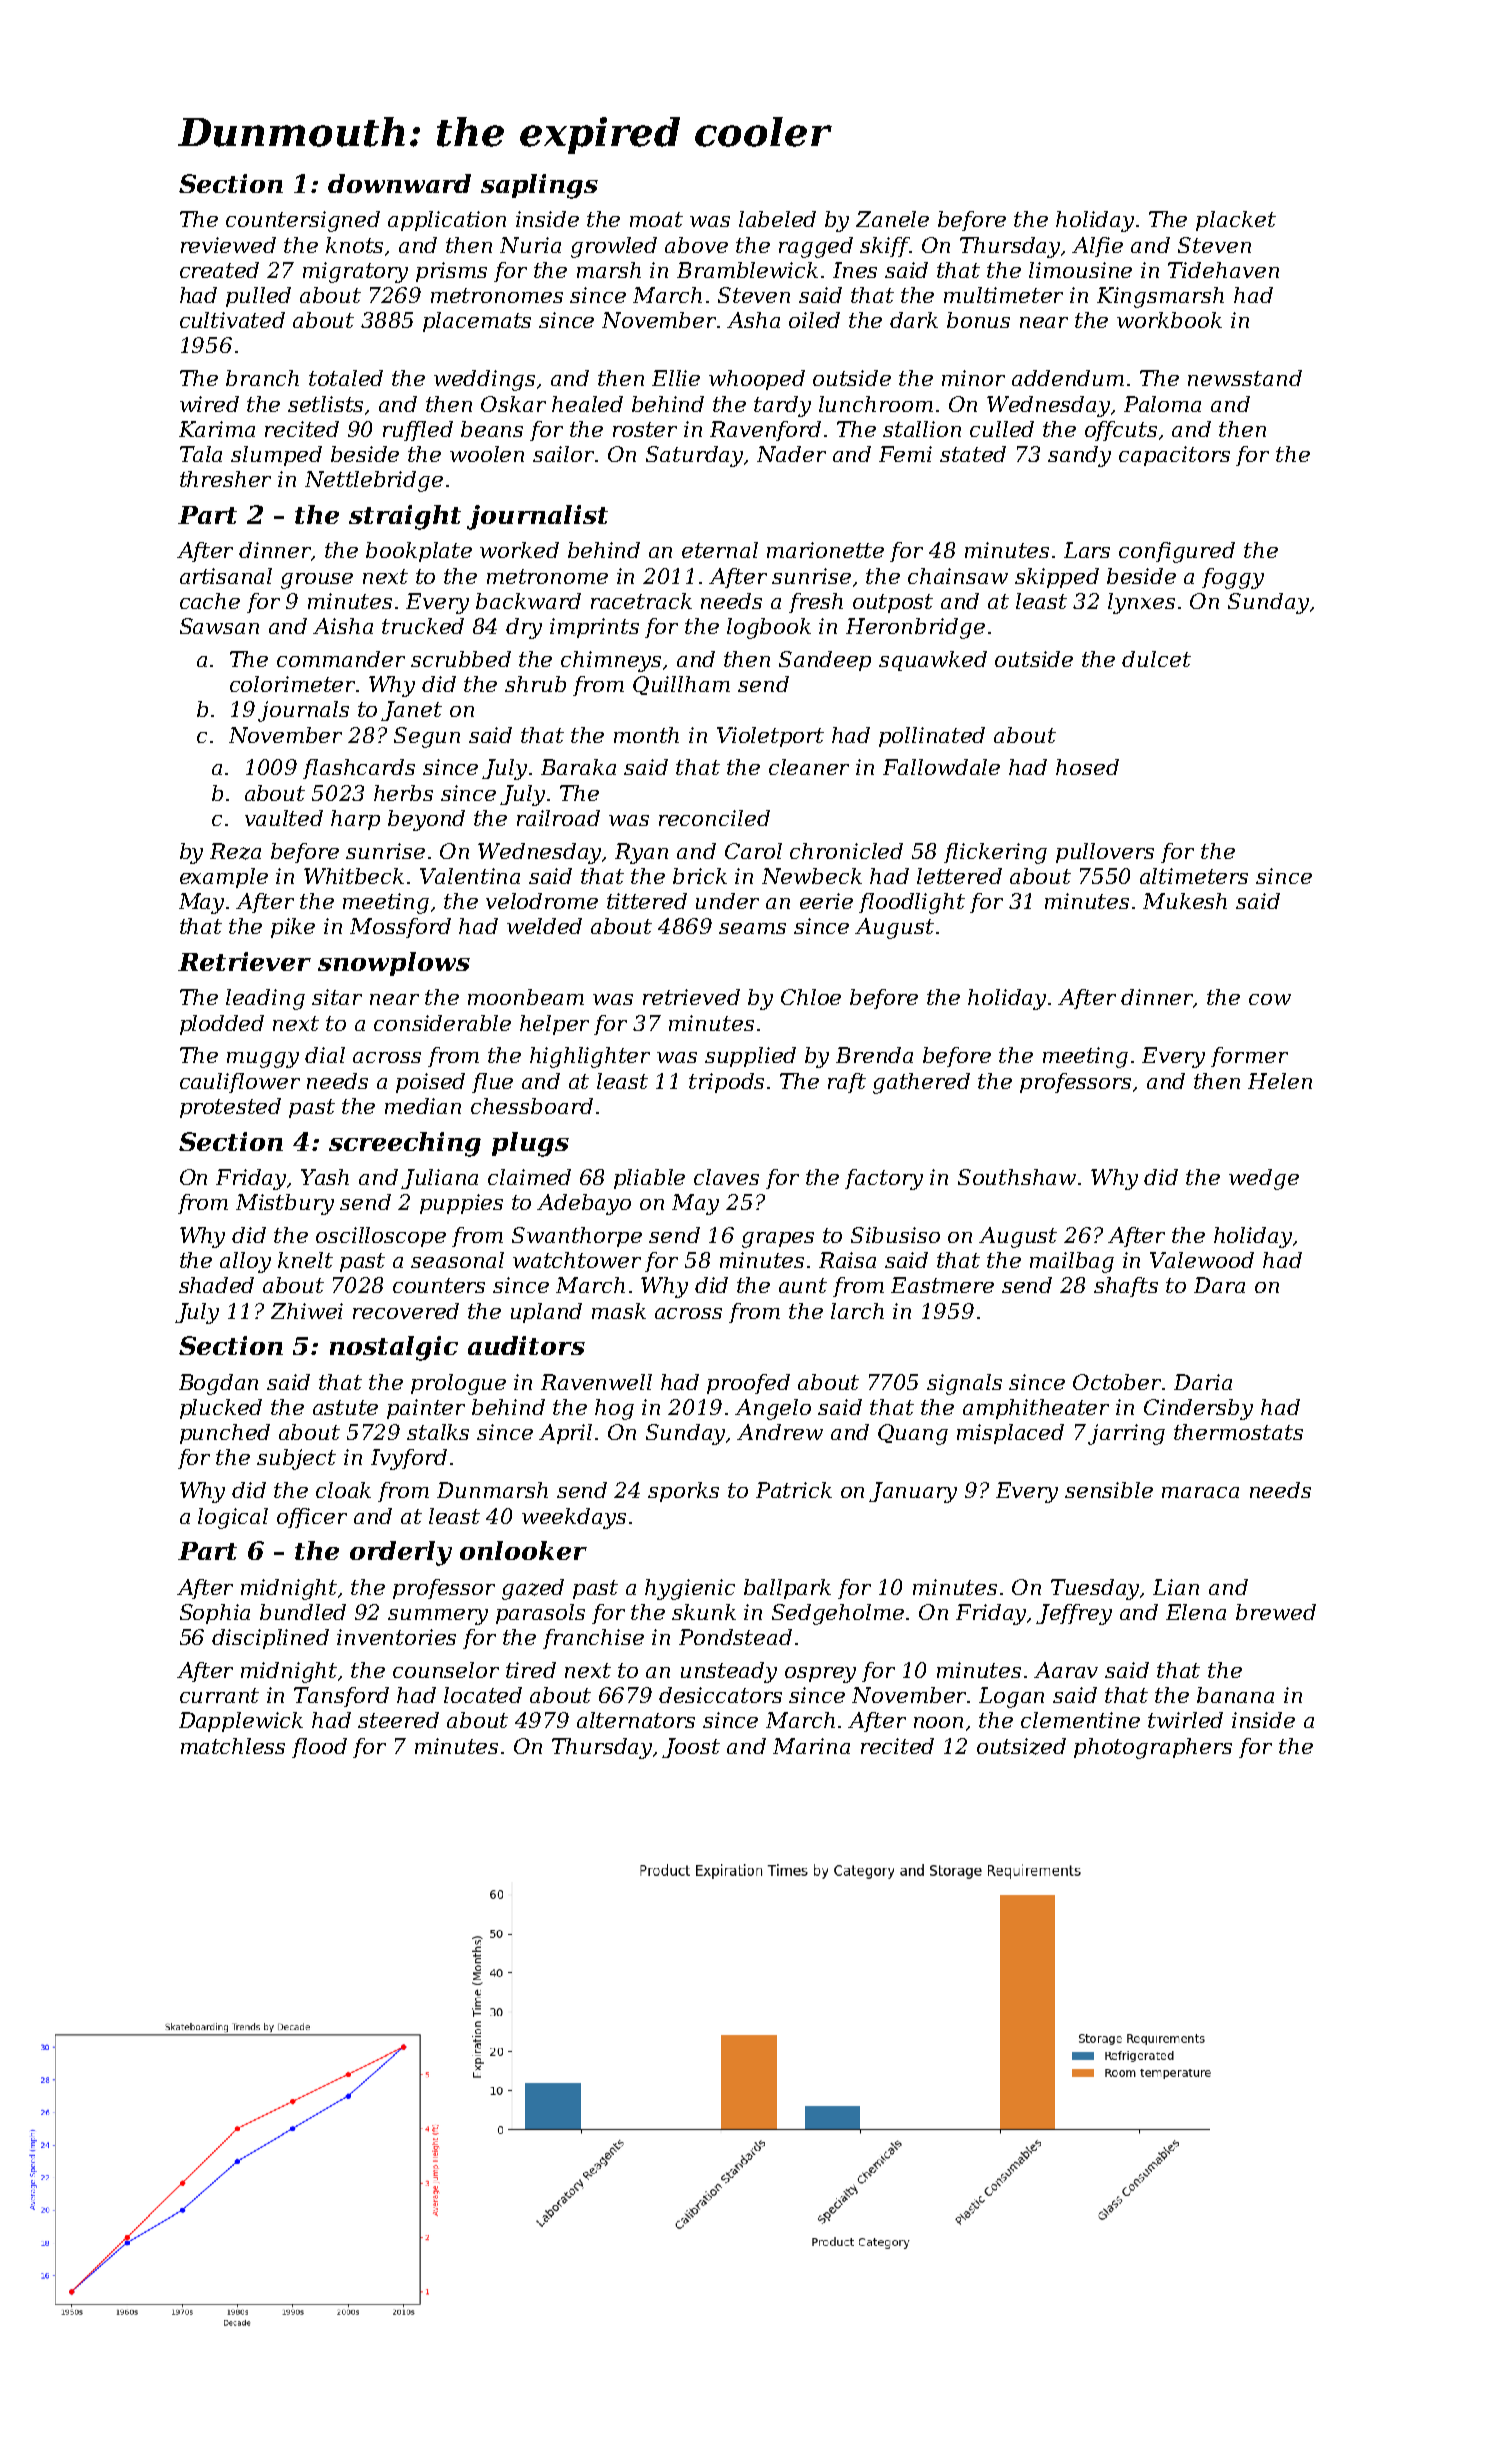 The height and width of the screenshot is (2464, 1496). I want to click on Tidehaven, so click(1223, 270).
